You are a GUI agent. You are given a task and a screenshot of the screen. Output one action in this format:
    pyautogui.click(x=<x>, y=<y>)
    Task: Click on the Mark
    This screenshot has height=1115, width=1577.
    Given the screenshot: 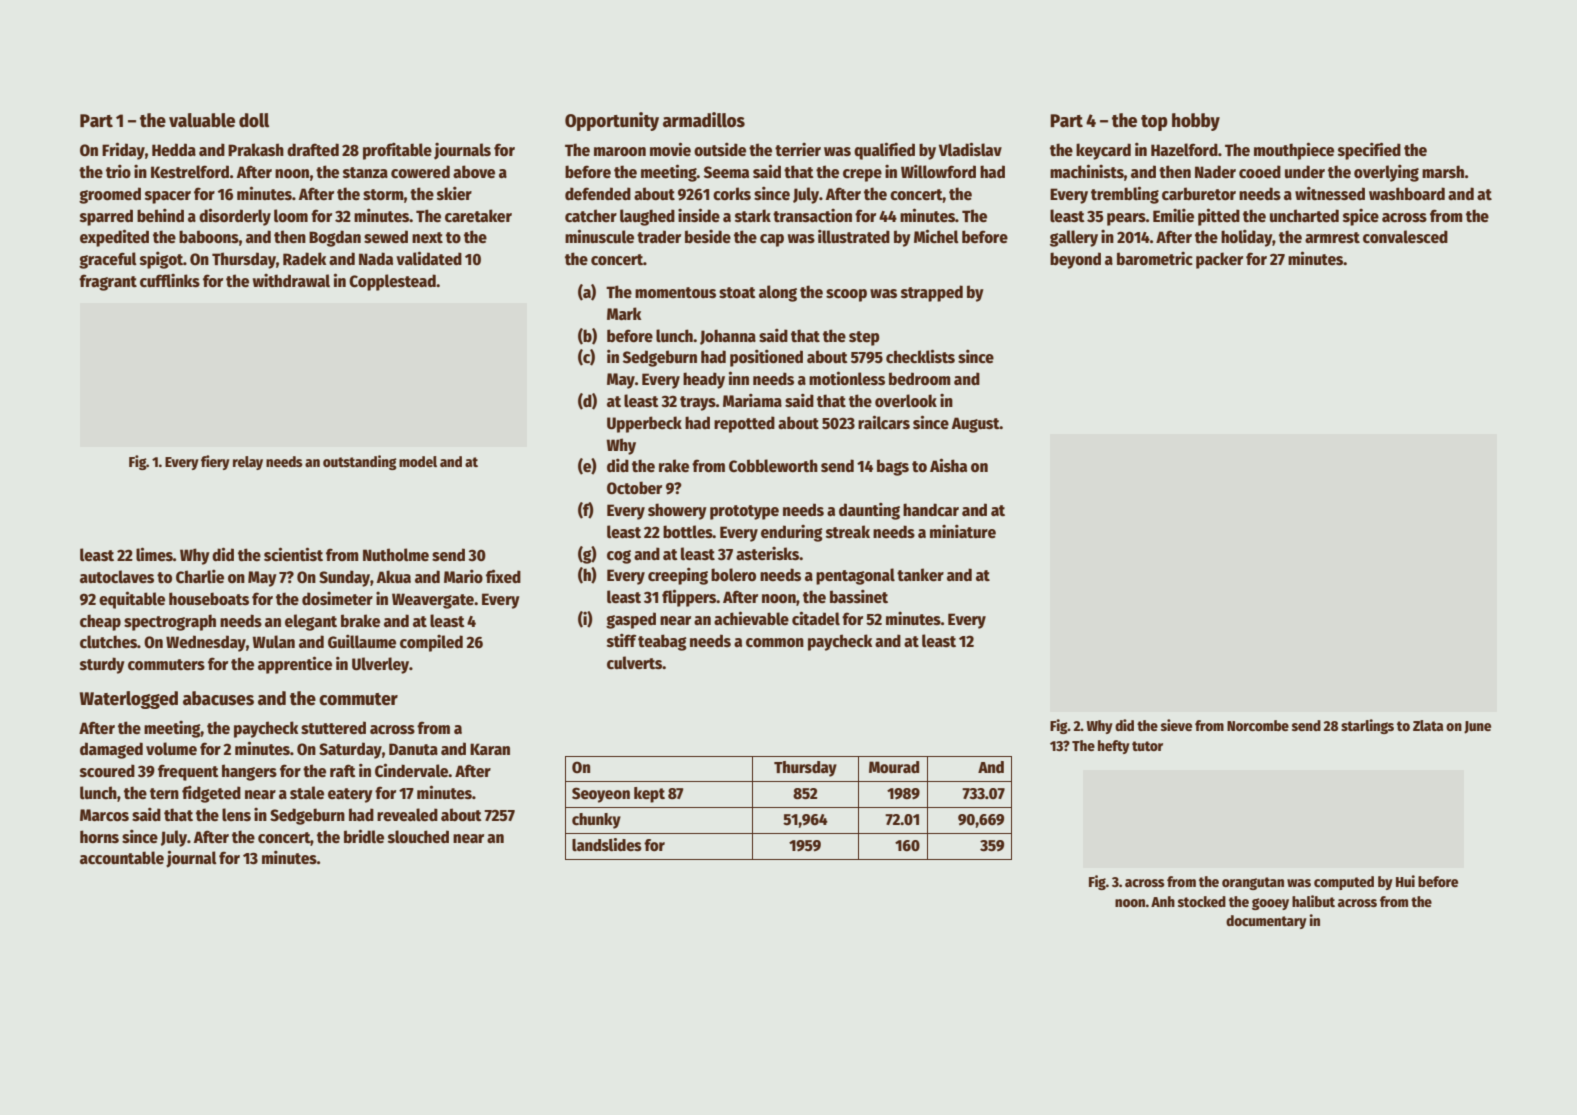 What is the action you would take?
    pyautogui.click(x=624, y=313)
